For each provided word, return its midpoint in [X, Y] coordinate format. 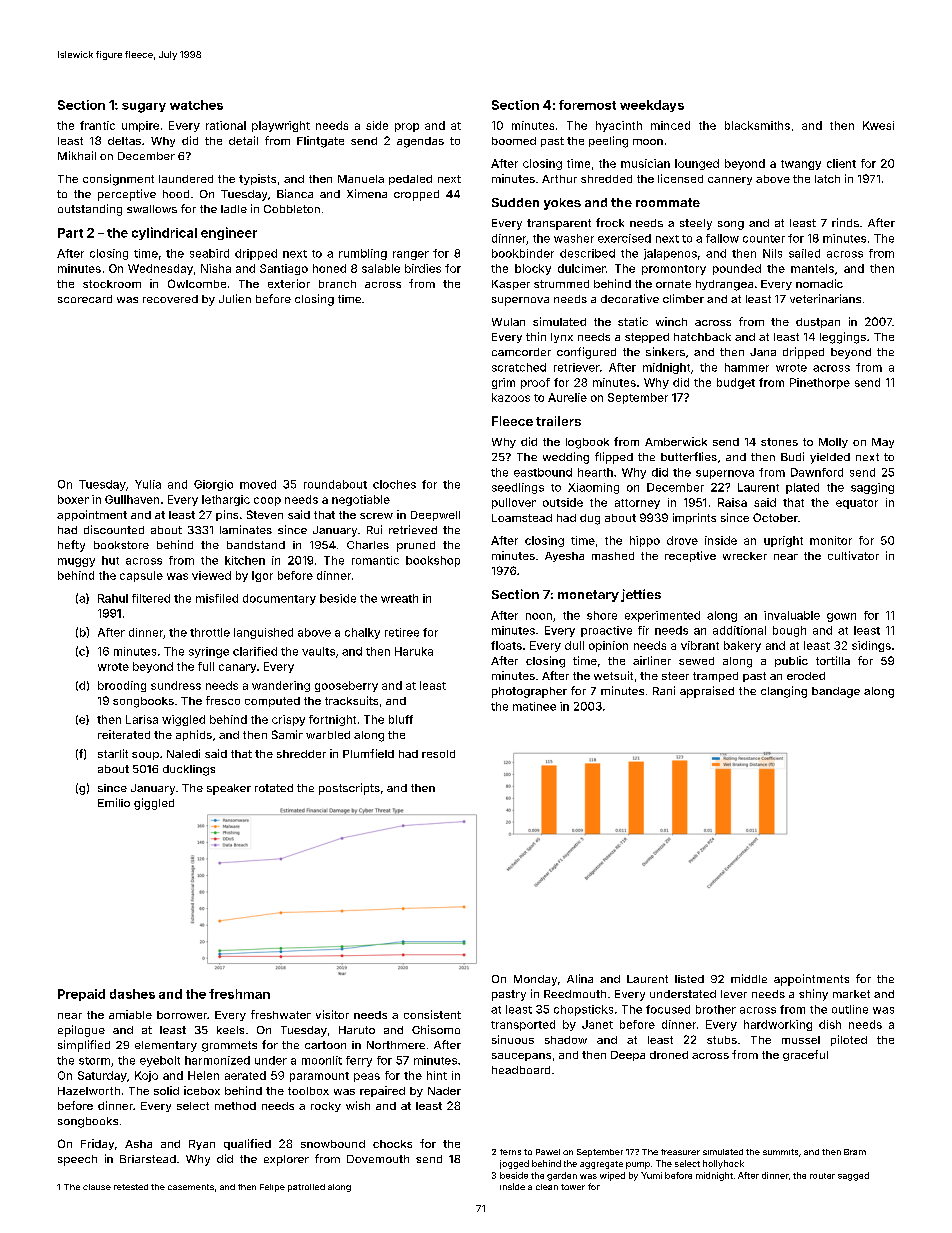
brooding [122, 686]
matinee [534, 706]
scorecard [85, 299]
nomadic [819, 283]
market [851, 994]
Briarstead [148, 1159]
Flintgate [320, 142]
